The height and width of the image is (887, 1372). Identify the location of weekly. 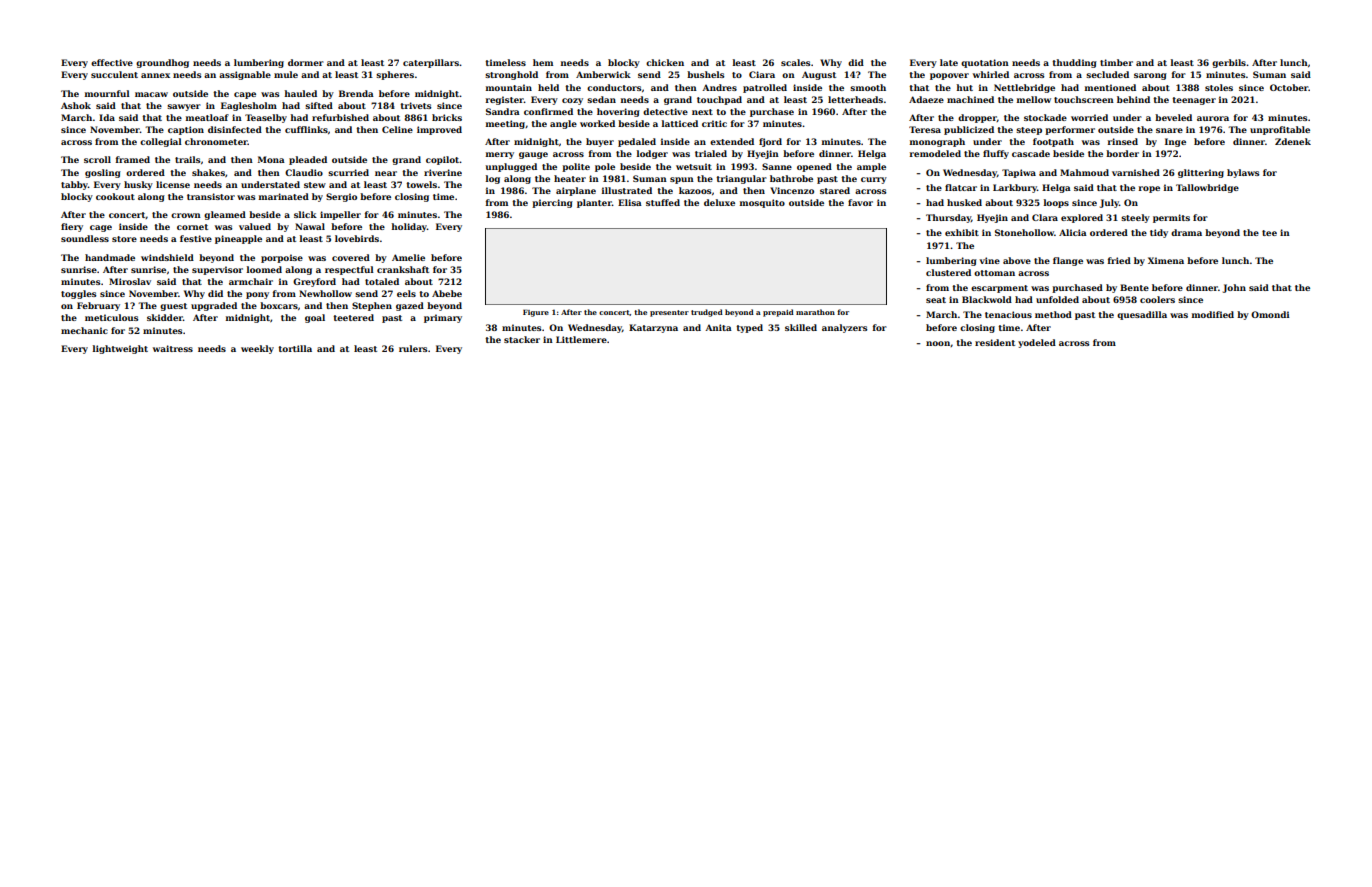
(257, 349).
